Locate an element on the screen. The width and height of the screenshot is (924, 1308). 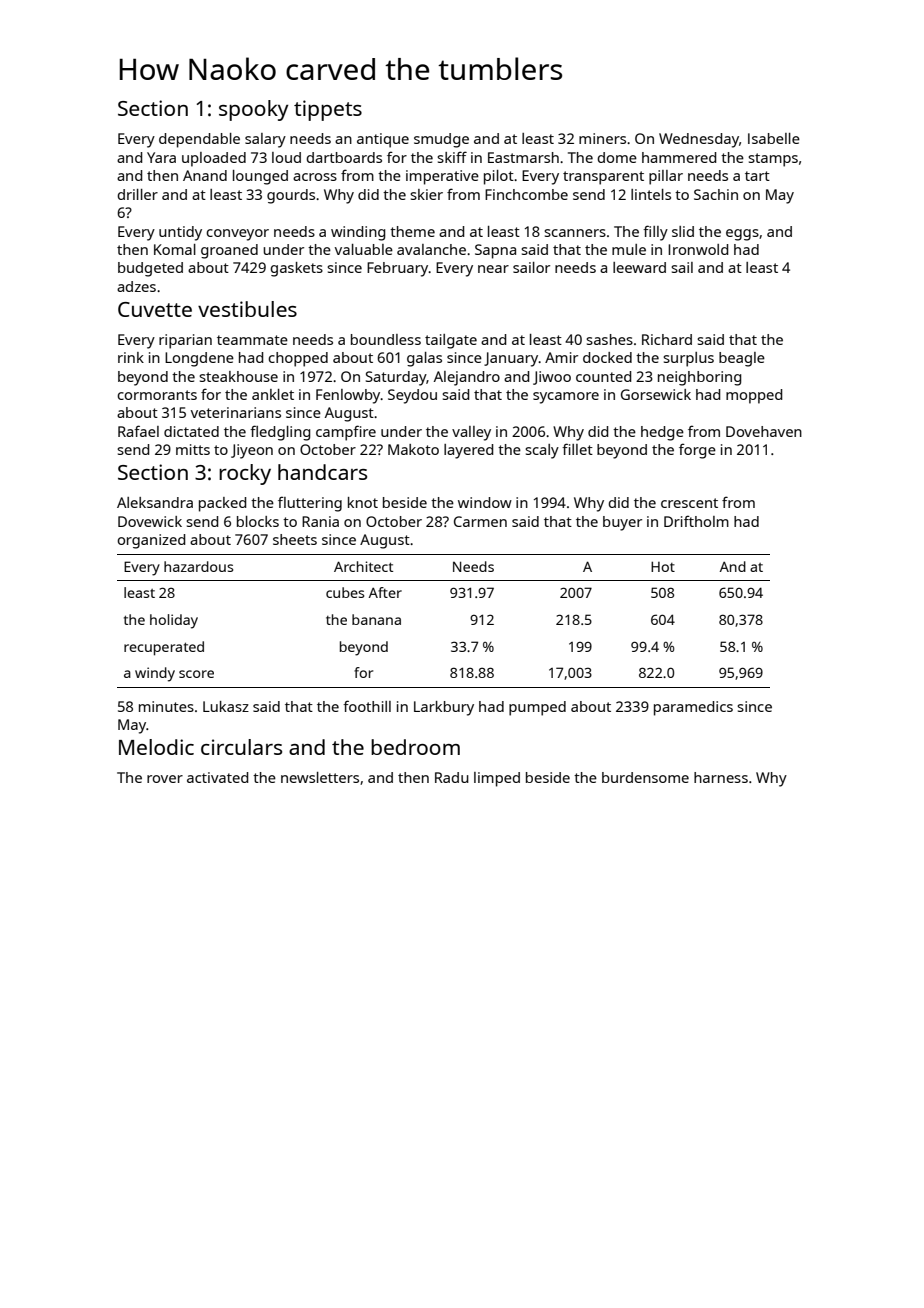
Driftholm is located at coordinates (696, 521).
